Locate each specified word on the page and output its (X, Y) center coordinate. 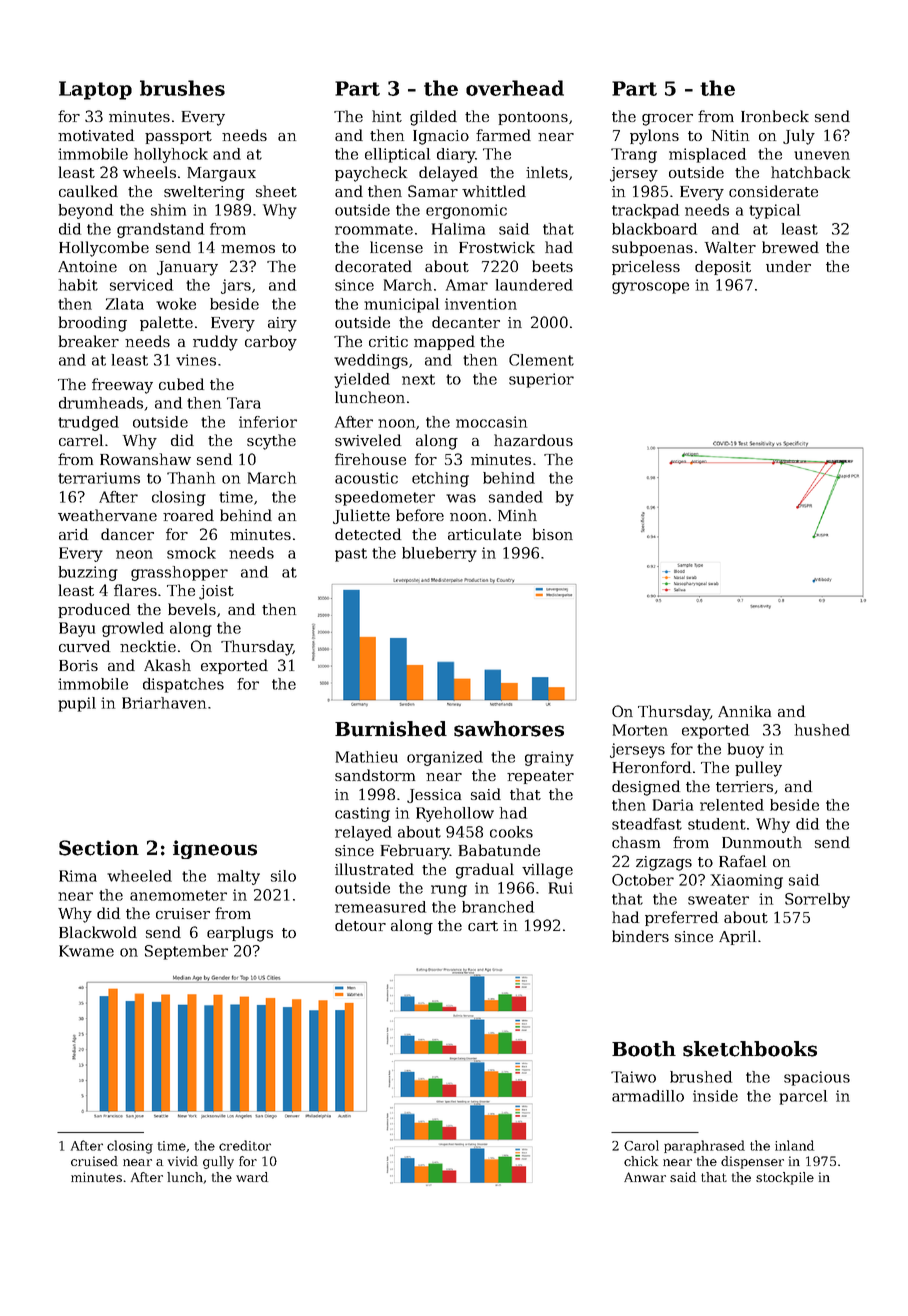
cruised (94, 1161)
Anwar (645, 1177)
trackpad (645, 211)
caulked (88, 191)
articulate (484, 534)
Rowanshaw (145, 459)
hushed (822, 730)
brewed (790, 247)
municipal (401, 305)
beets (552, 266)
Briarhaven (164, 703)
